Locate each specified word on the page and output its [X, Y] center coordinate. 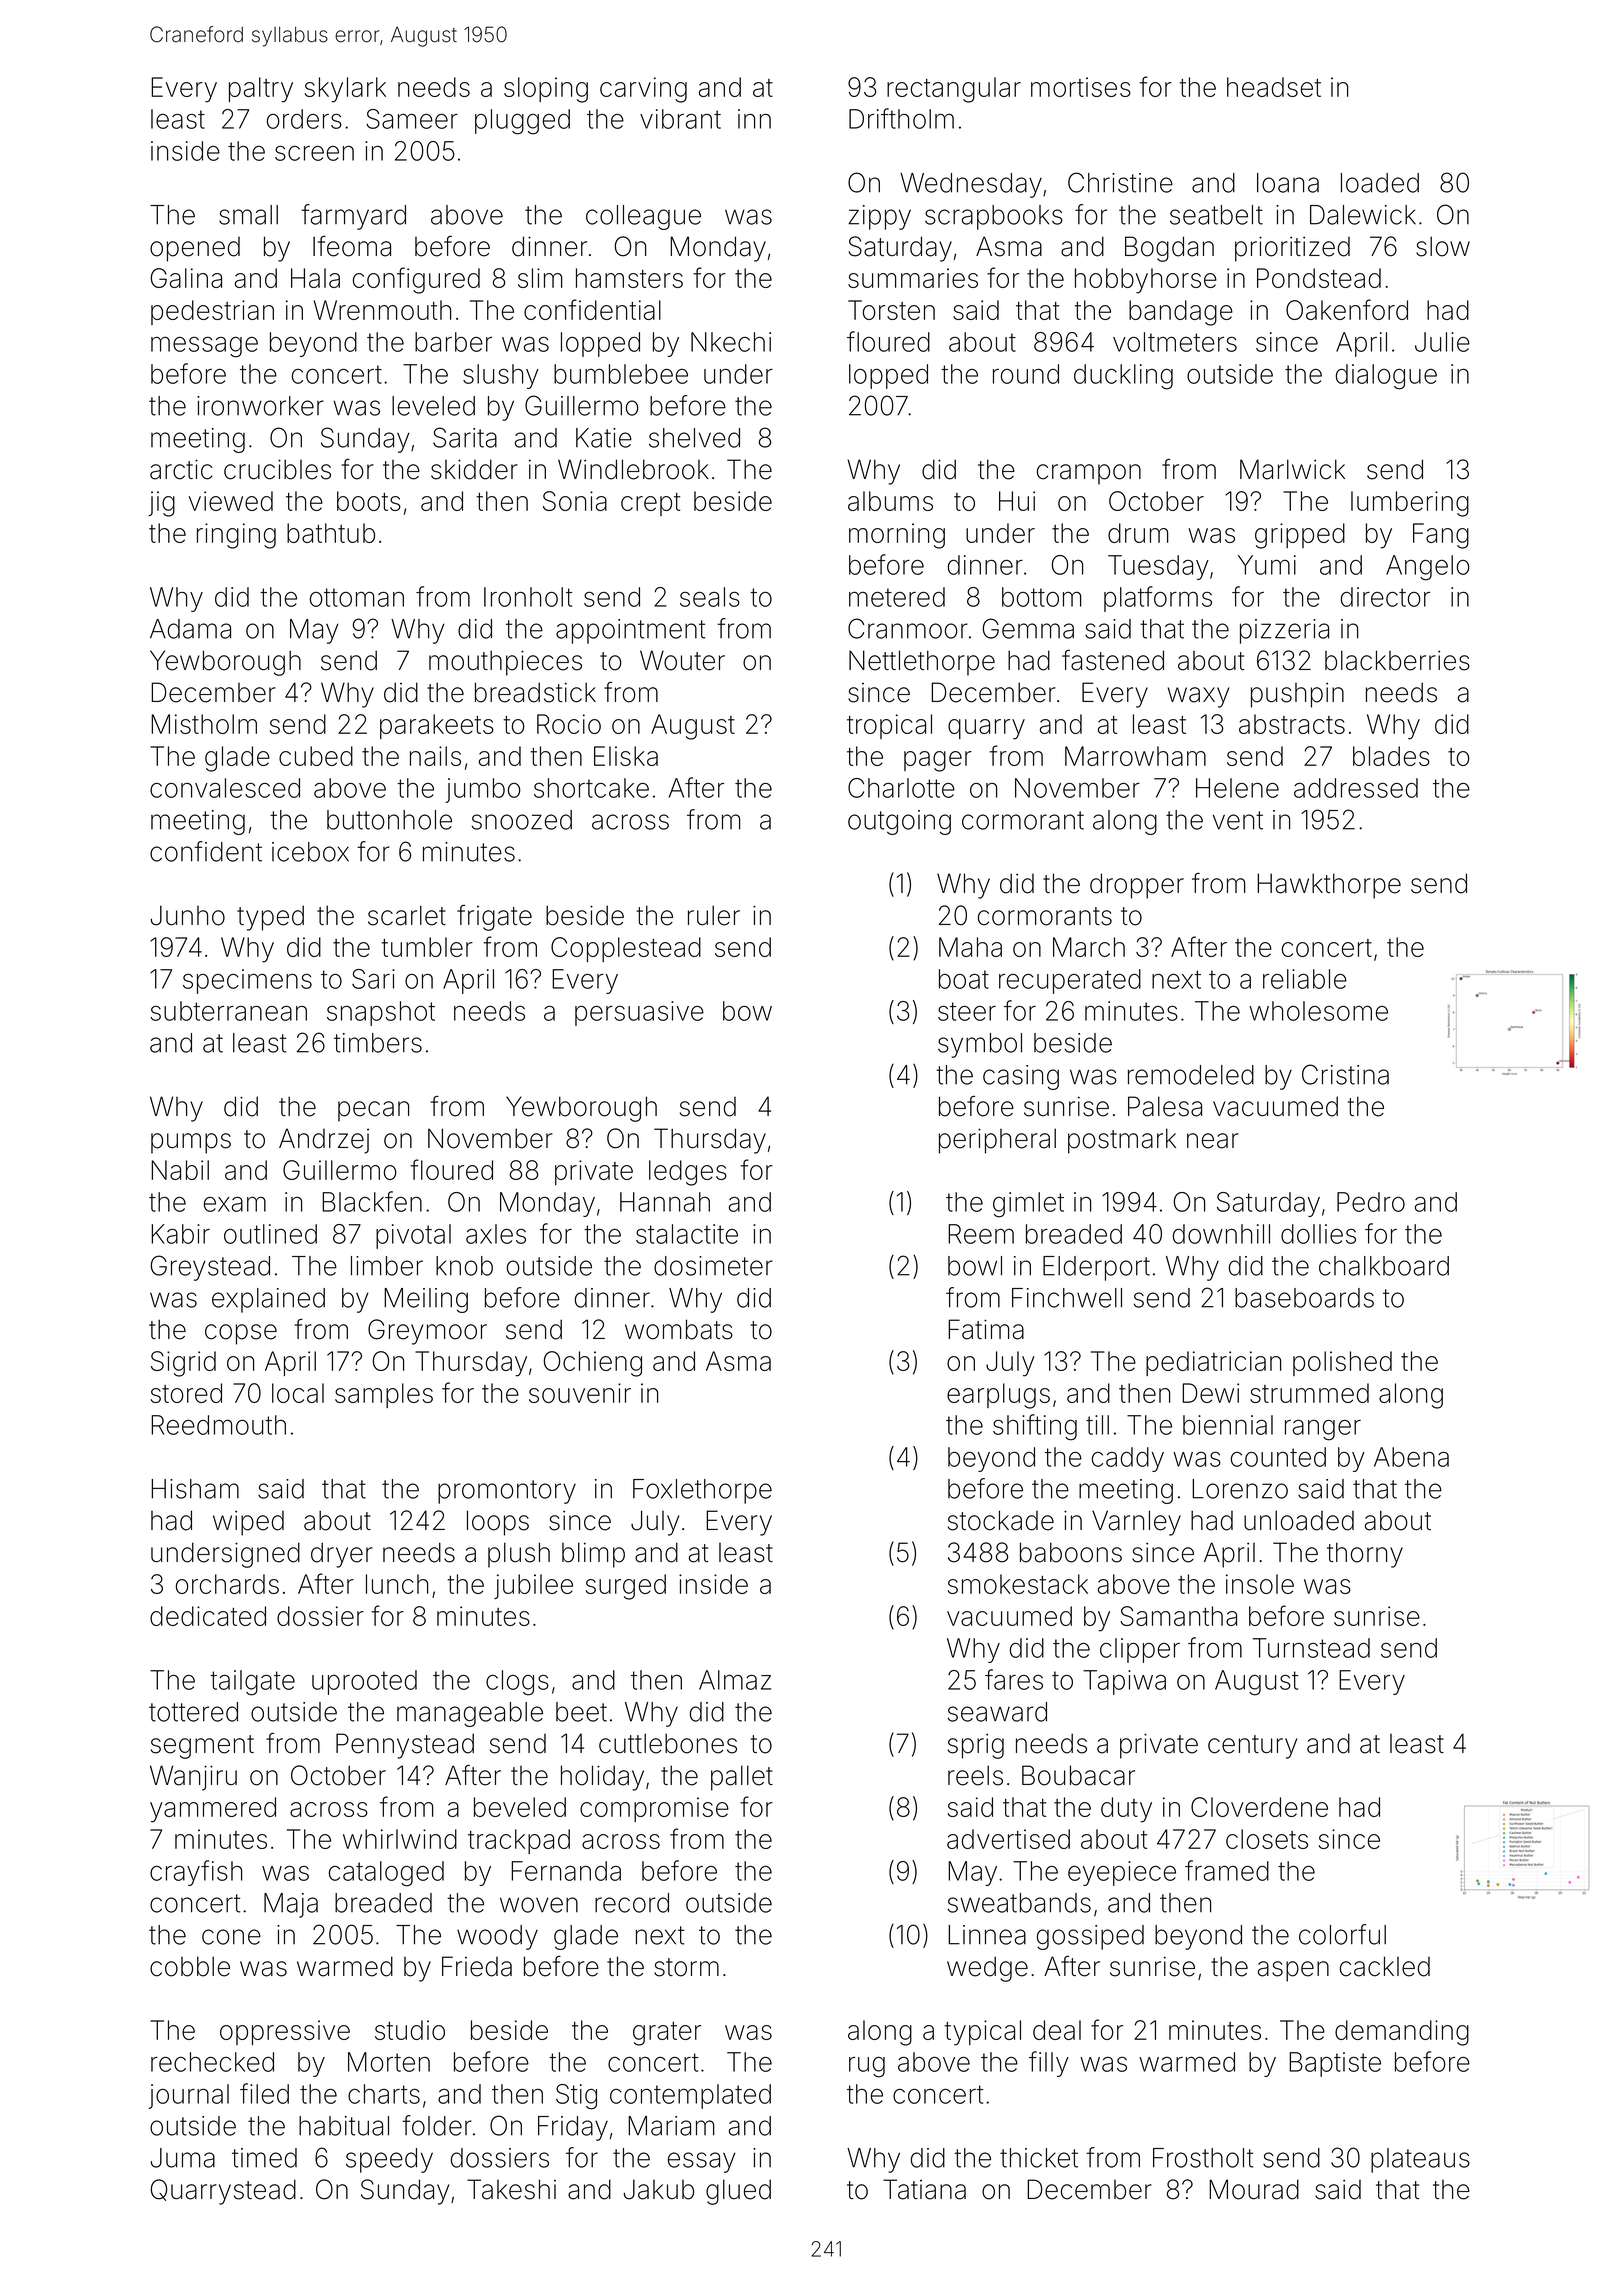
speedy [389, 2160]
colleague [643, 217]
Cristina [1345, 1074]
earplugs [998, 1396]
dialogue [1386, 377]
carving [643, 90]
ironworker [260, 406]
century [1252, 1747]
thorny [1365, 1555]
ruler [714, 915]
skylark [345, 90]
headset [1274, 87]
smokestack [1018, 1584]
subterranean [229, 1011]
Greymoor [427, 1332]
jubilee [533, 1586]
